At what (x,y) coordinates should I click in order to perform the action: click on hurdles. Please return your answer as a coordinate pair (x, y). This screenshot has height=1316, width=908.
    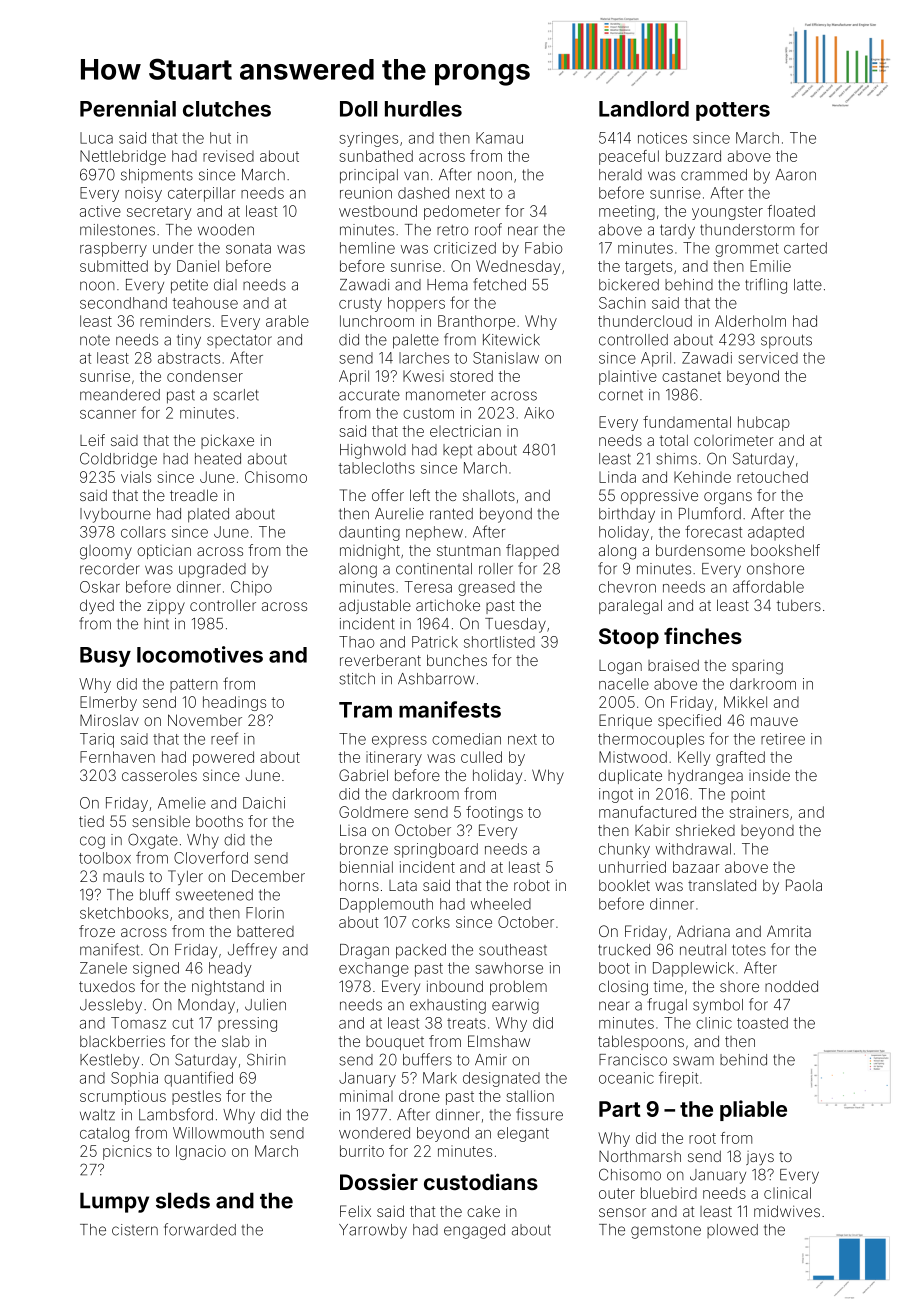
    Looking at the image, I should click on (423, 109).
